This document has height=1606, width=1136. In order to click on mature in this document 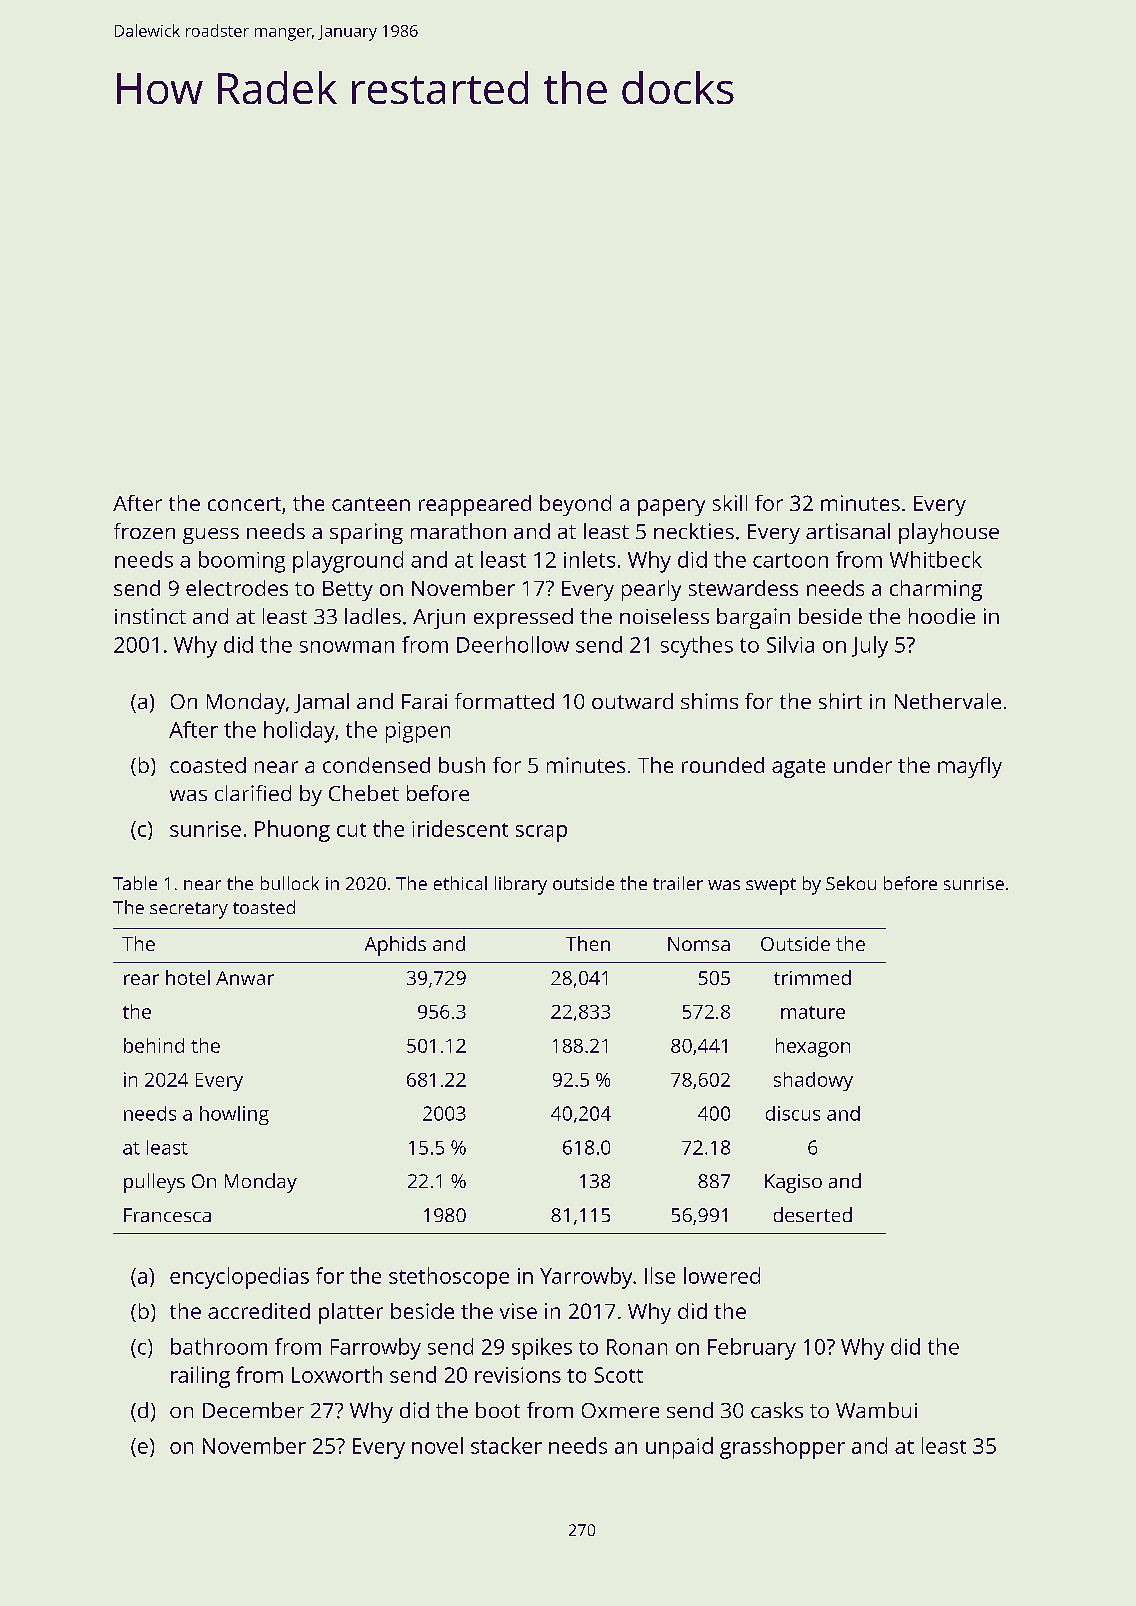, I will do `click(813, 1012)`.
